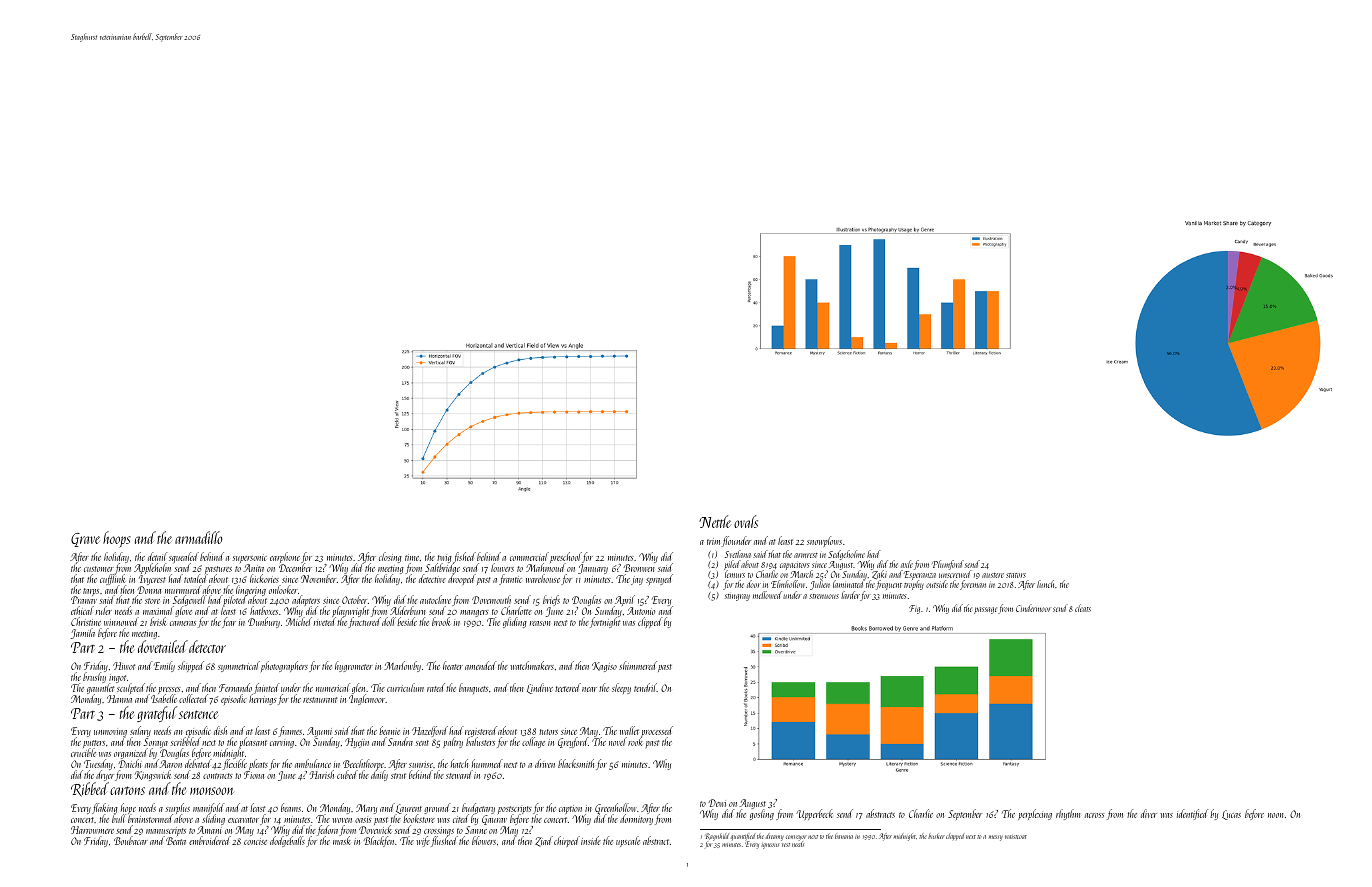  Describe the element at coordinates (639, 568) in the screenshot. I see `Bronwen` at that location.
